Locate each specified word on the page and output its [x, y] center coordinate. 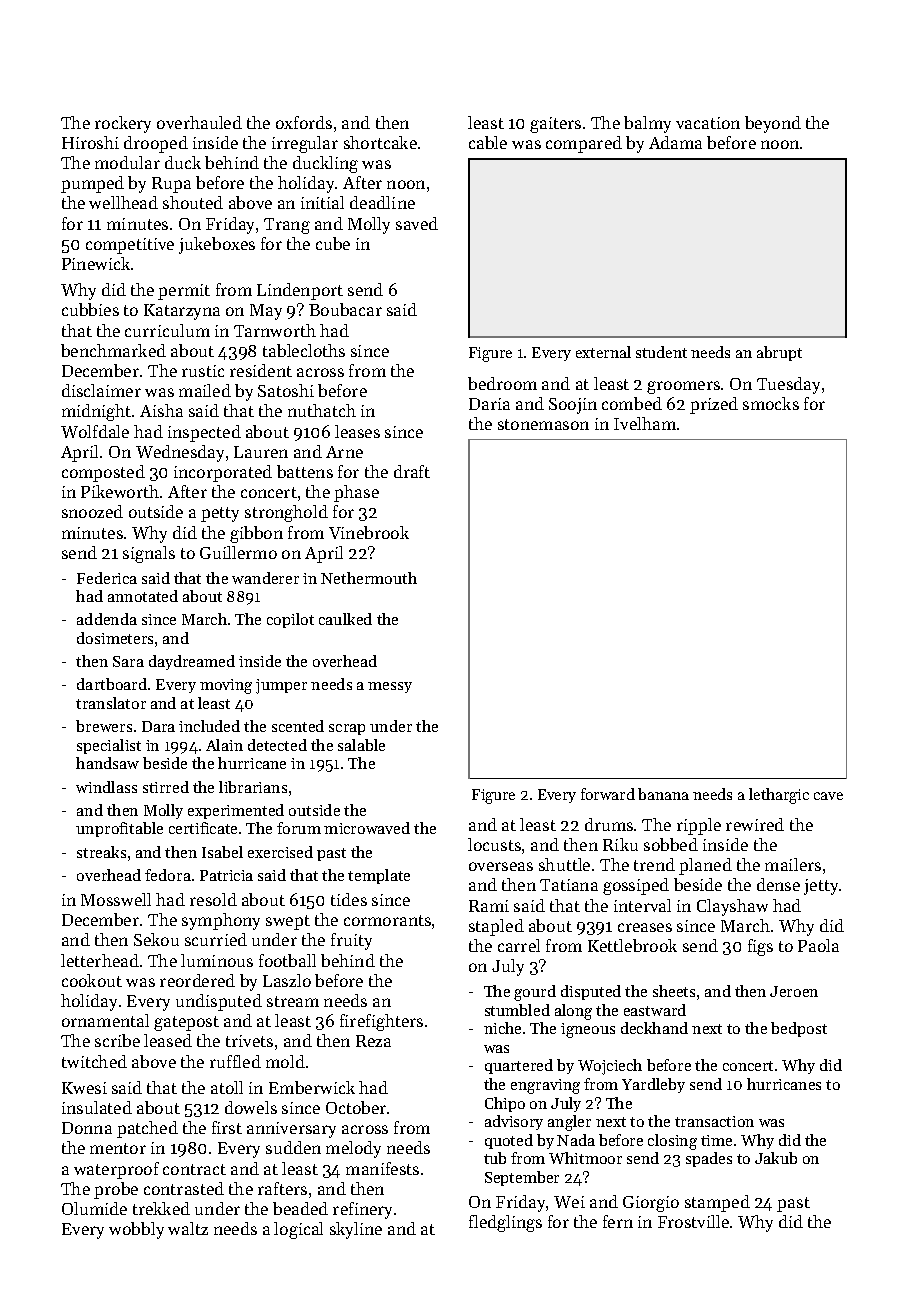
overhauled [199, 122]
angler [569, 1123]
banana [663, 794]
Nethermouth [369, 578]
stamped [717, 1203]
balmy [647, 124]
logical [298, 1230]
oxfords [304, 122]
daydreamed [192, 662]
